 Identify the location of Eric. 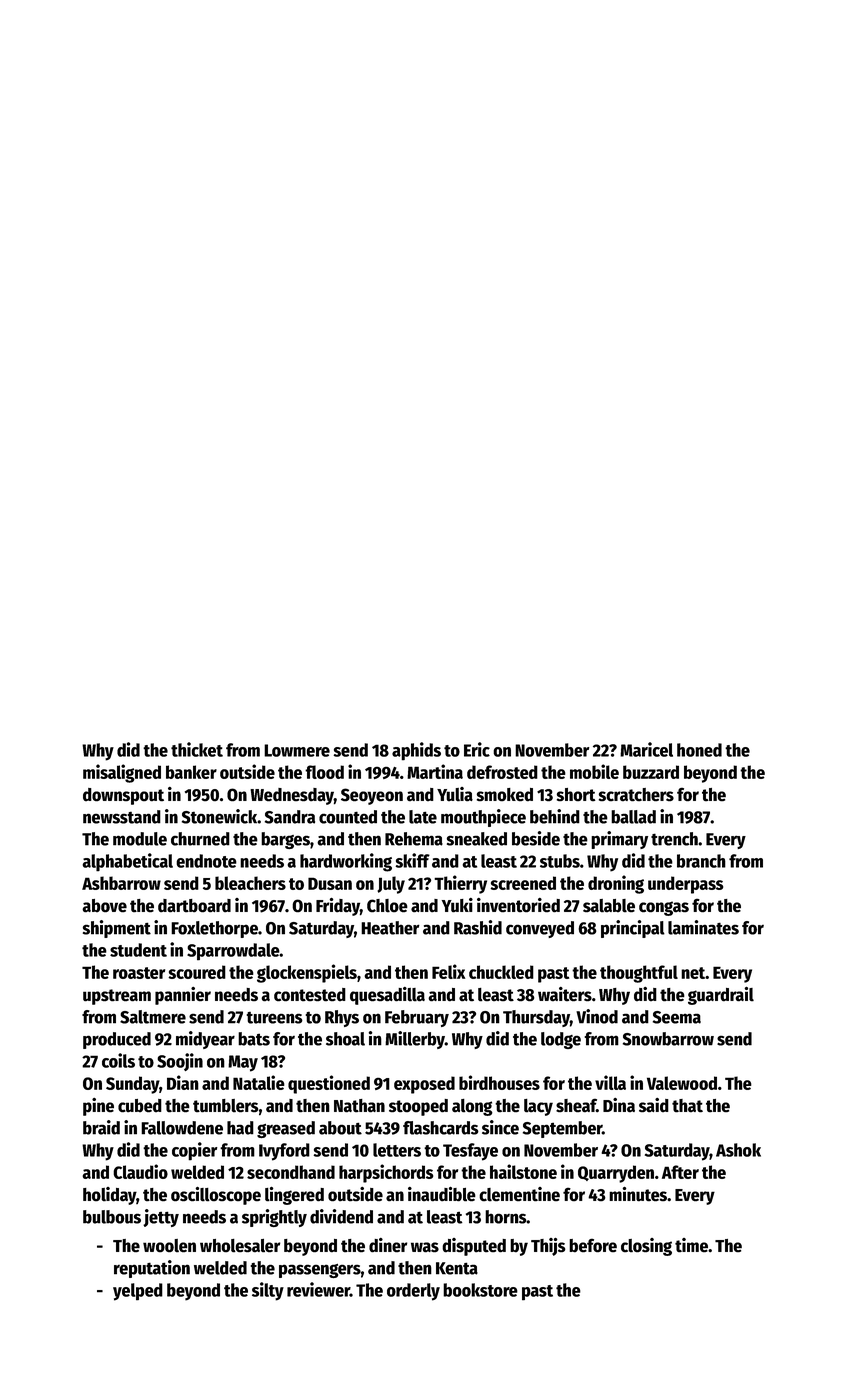
(477, 749).
